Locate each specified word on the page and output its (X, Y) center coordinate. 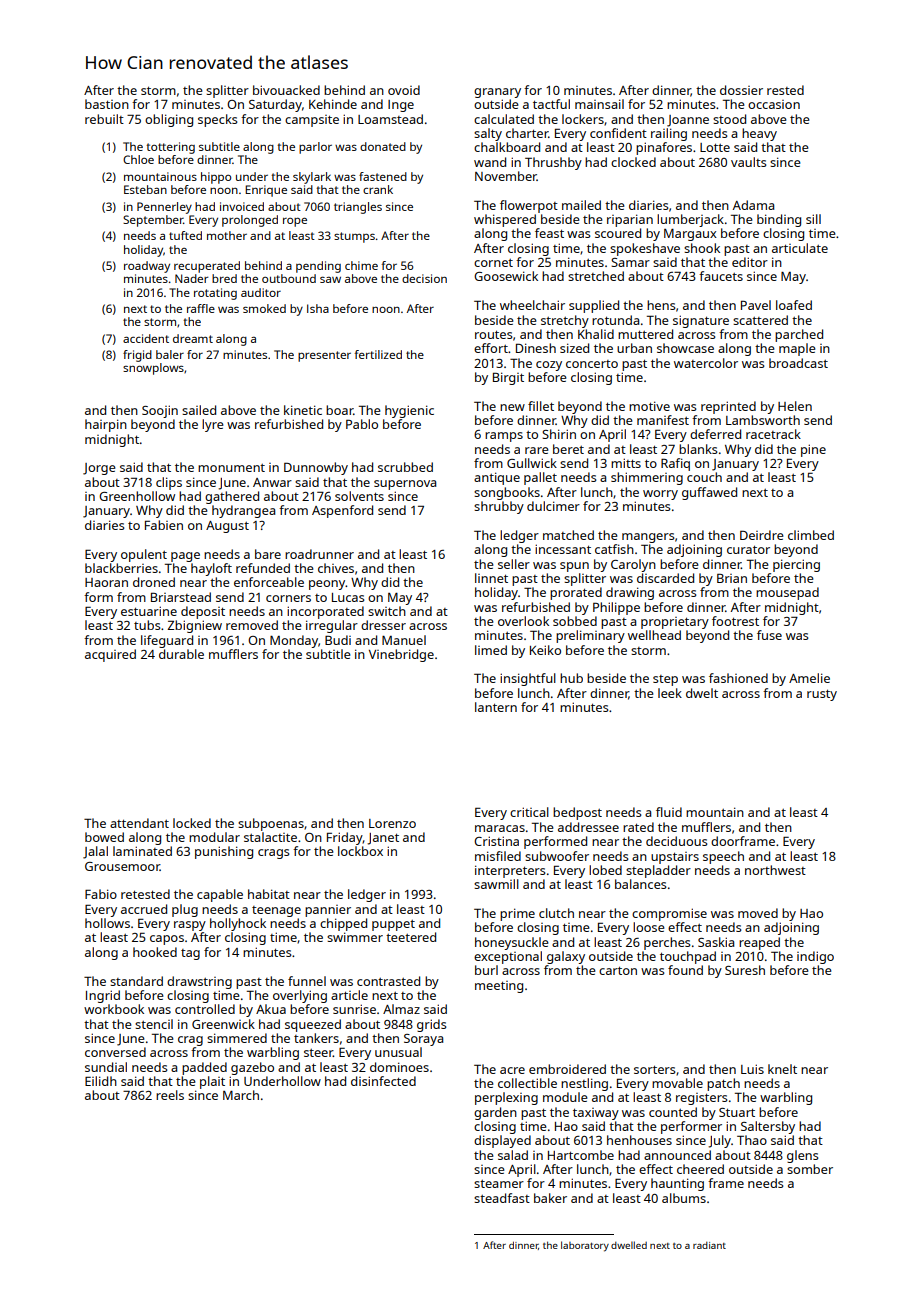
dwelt (702, 693)
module (565, 1097)
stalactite (270, 837)
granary (497, 93)
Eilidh (101, 1081)
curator (748, 549)
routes (493, 334)
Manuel (404, 640)
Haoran (106, 582)
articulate (800, 248)
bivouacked (286, 90)
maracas (500, 828)
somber (810, 1169)
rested (785, 90)
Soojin (160, 411)
